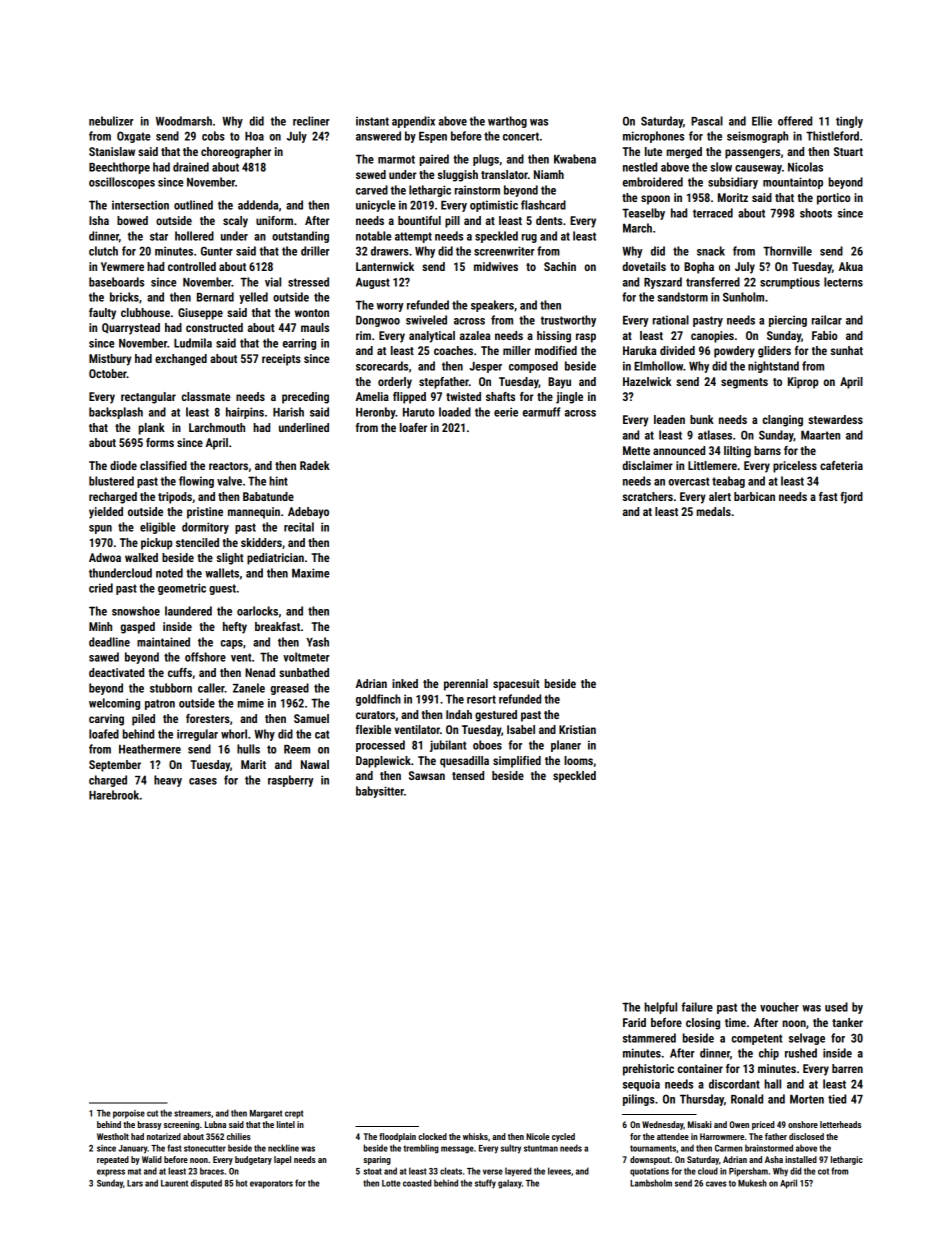 Image resolution: width=952 pixels, height=1233 pixels. Describe the element at coordinates (275, 559) in the page. I see `pediatrician` at that location.
